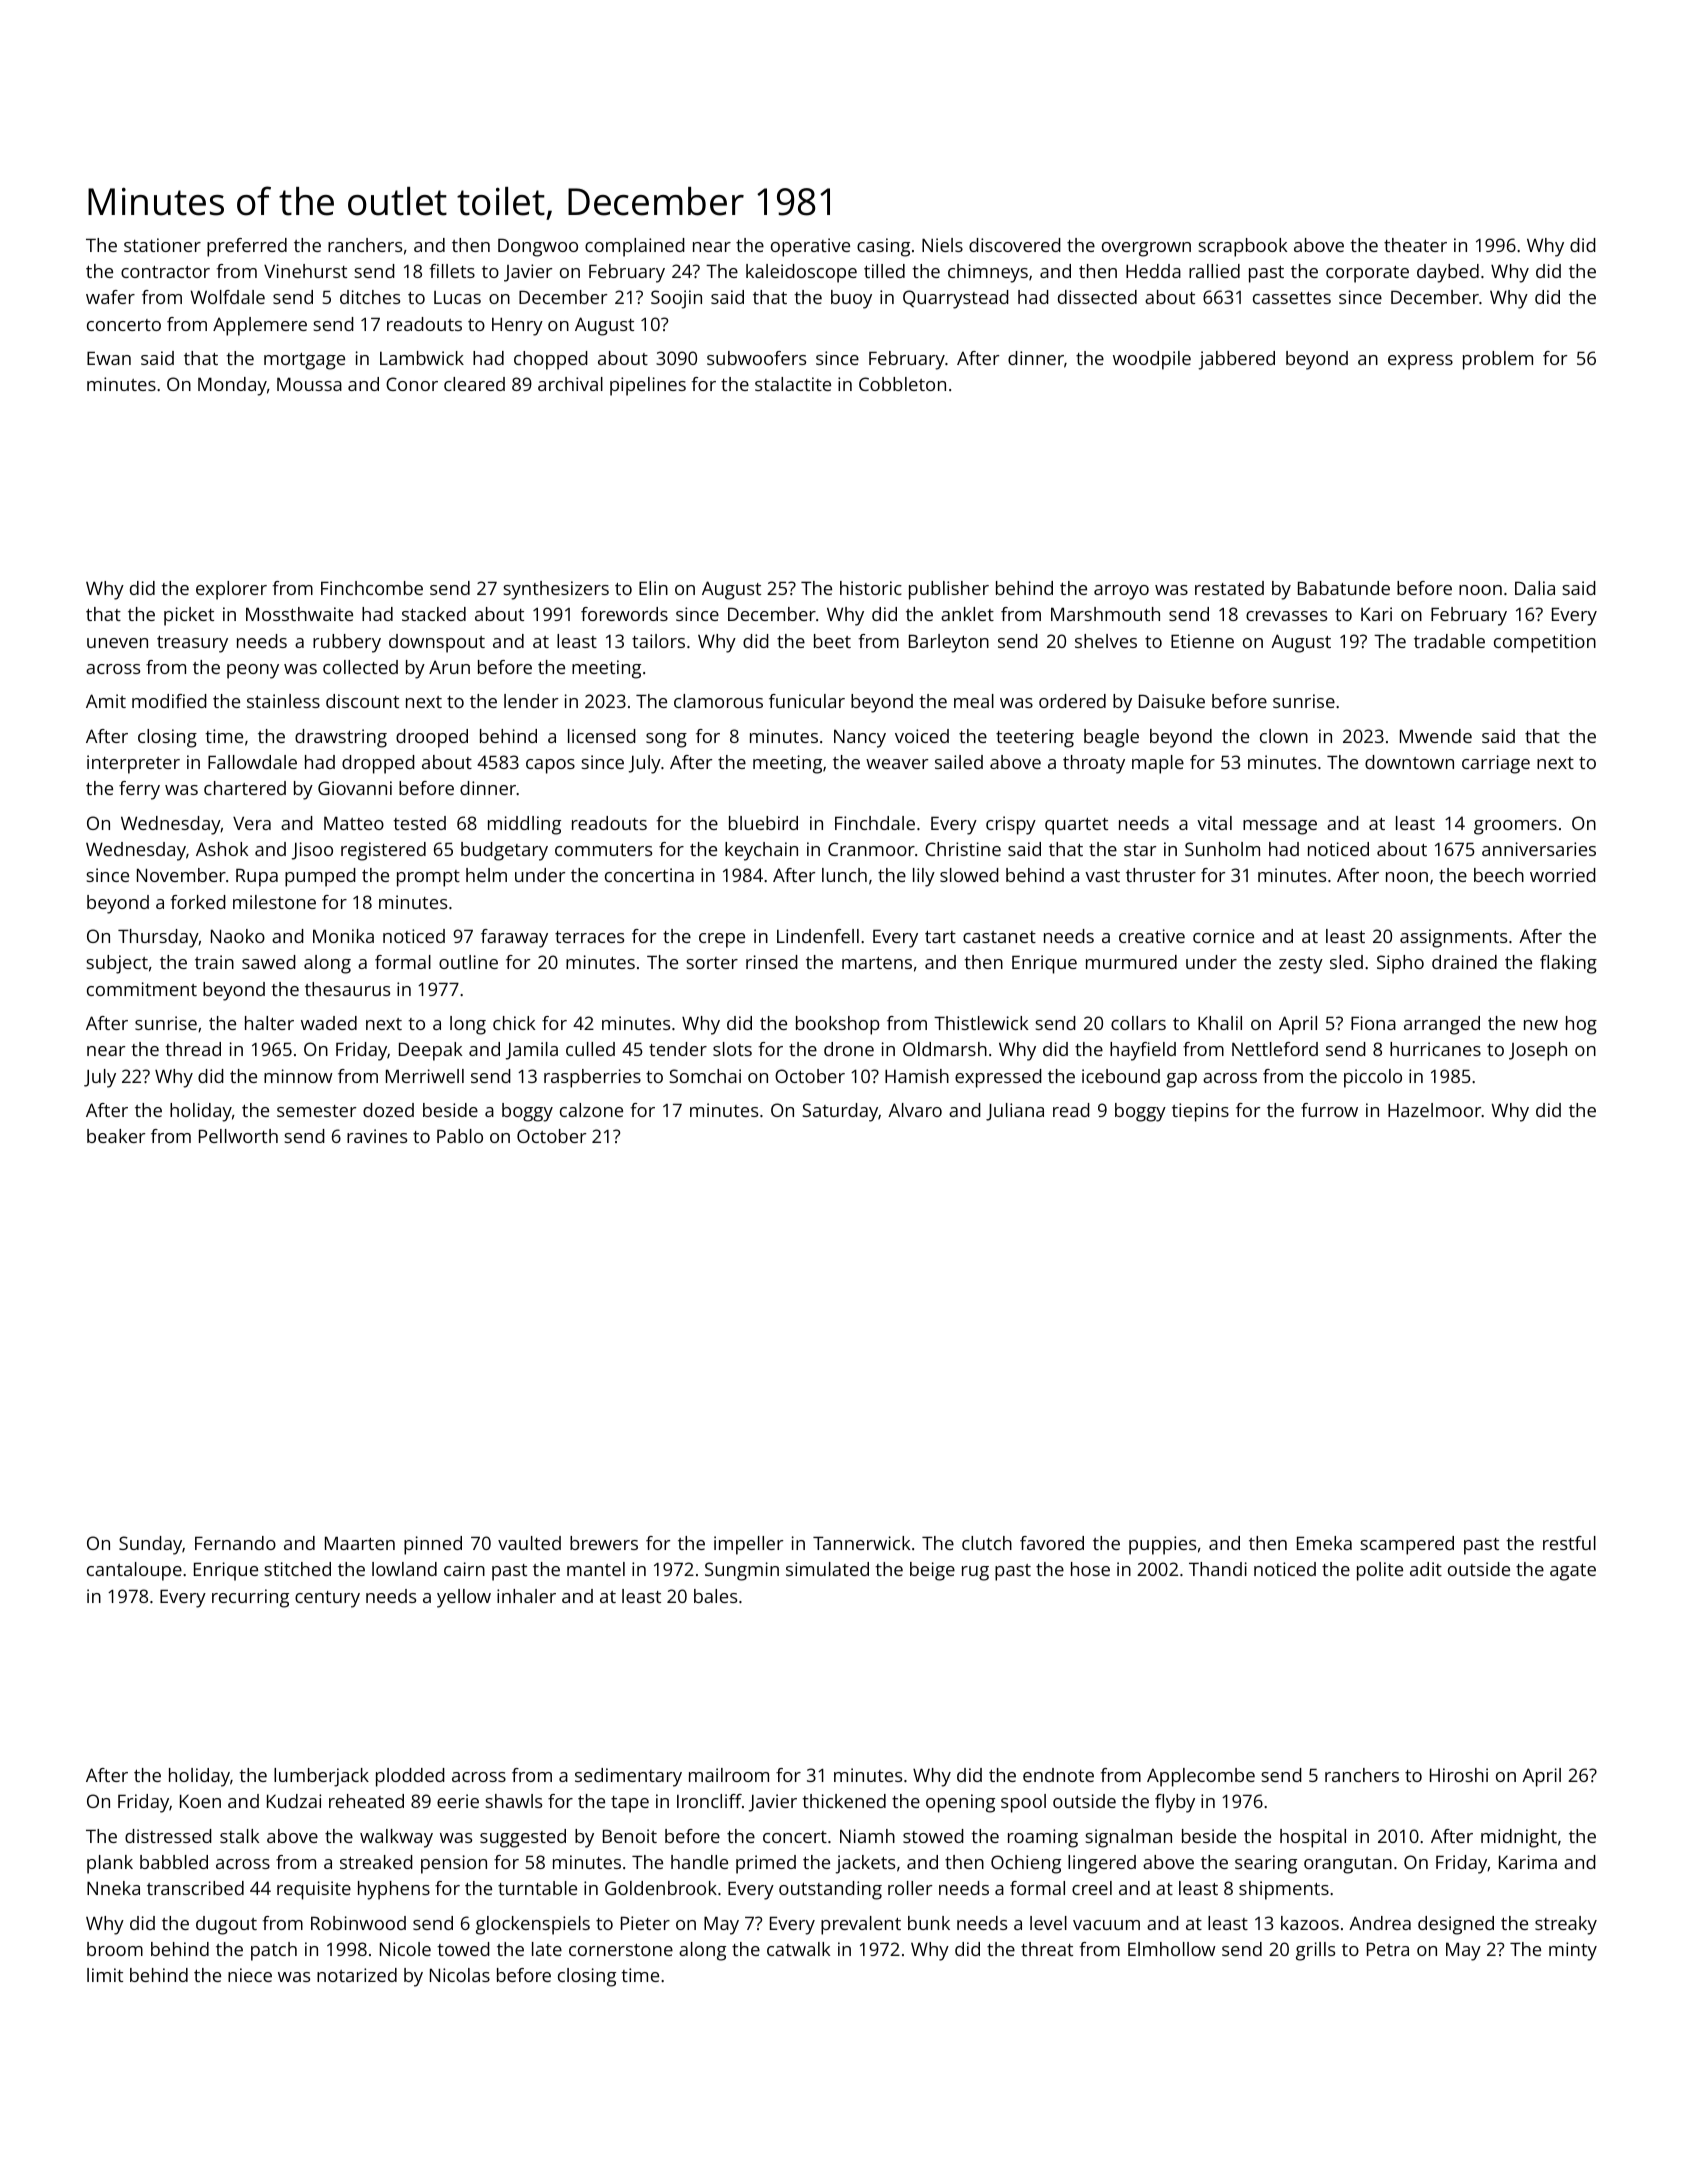  What do you see at coordinates (529, 1543) in the image?
I see `vaulted` at bounding box center [529, 1543].
